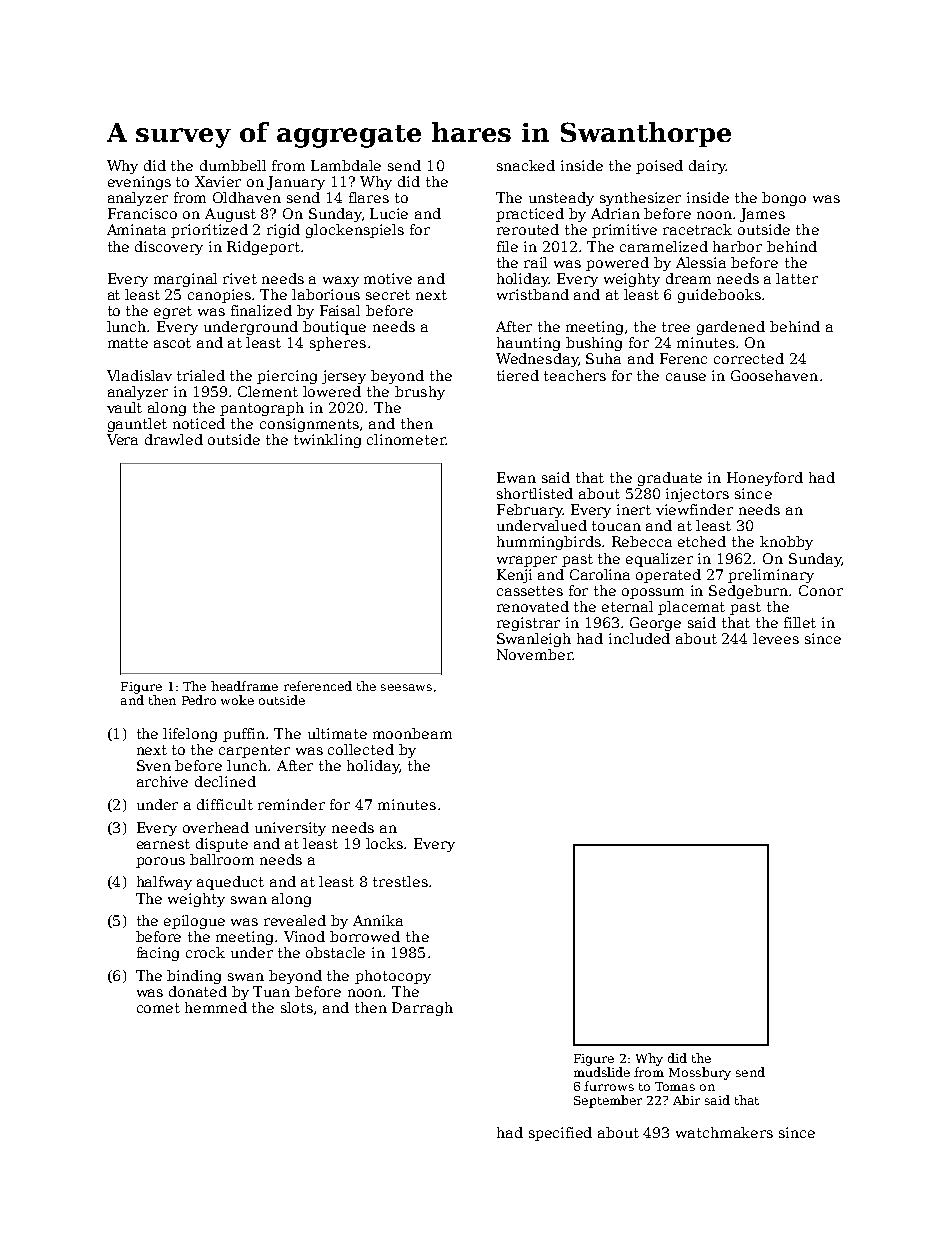  Describe the element at coordinates (337, 733) in the page. I see `ultimate` at that location.
